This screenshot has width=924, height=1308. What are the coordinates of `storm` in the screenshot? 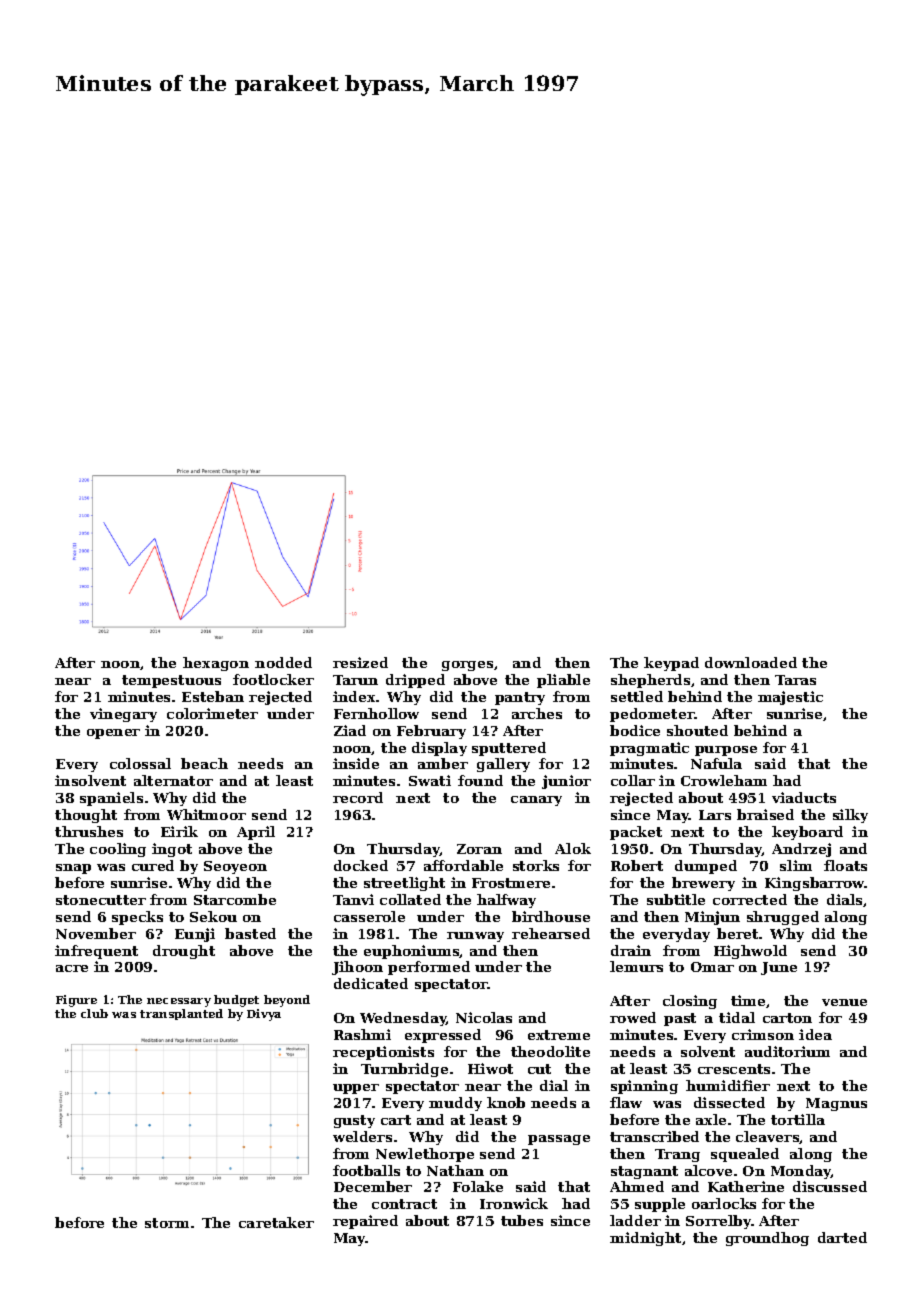 It's located at (167, 1223).
